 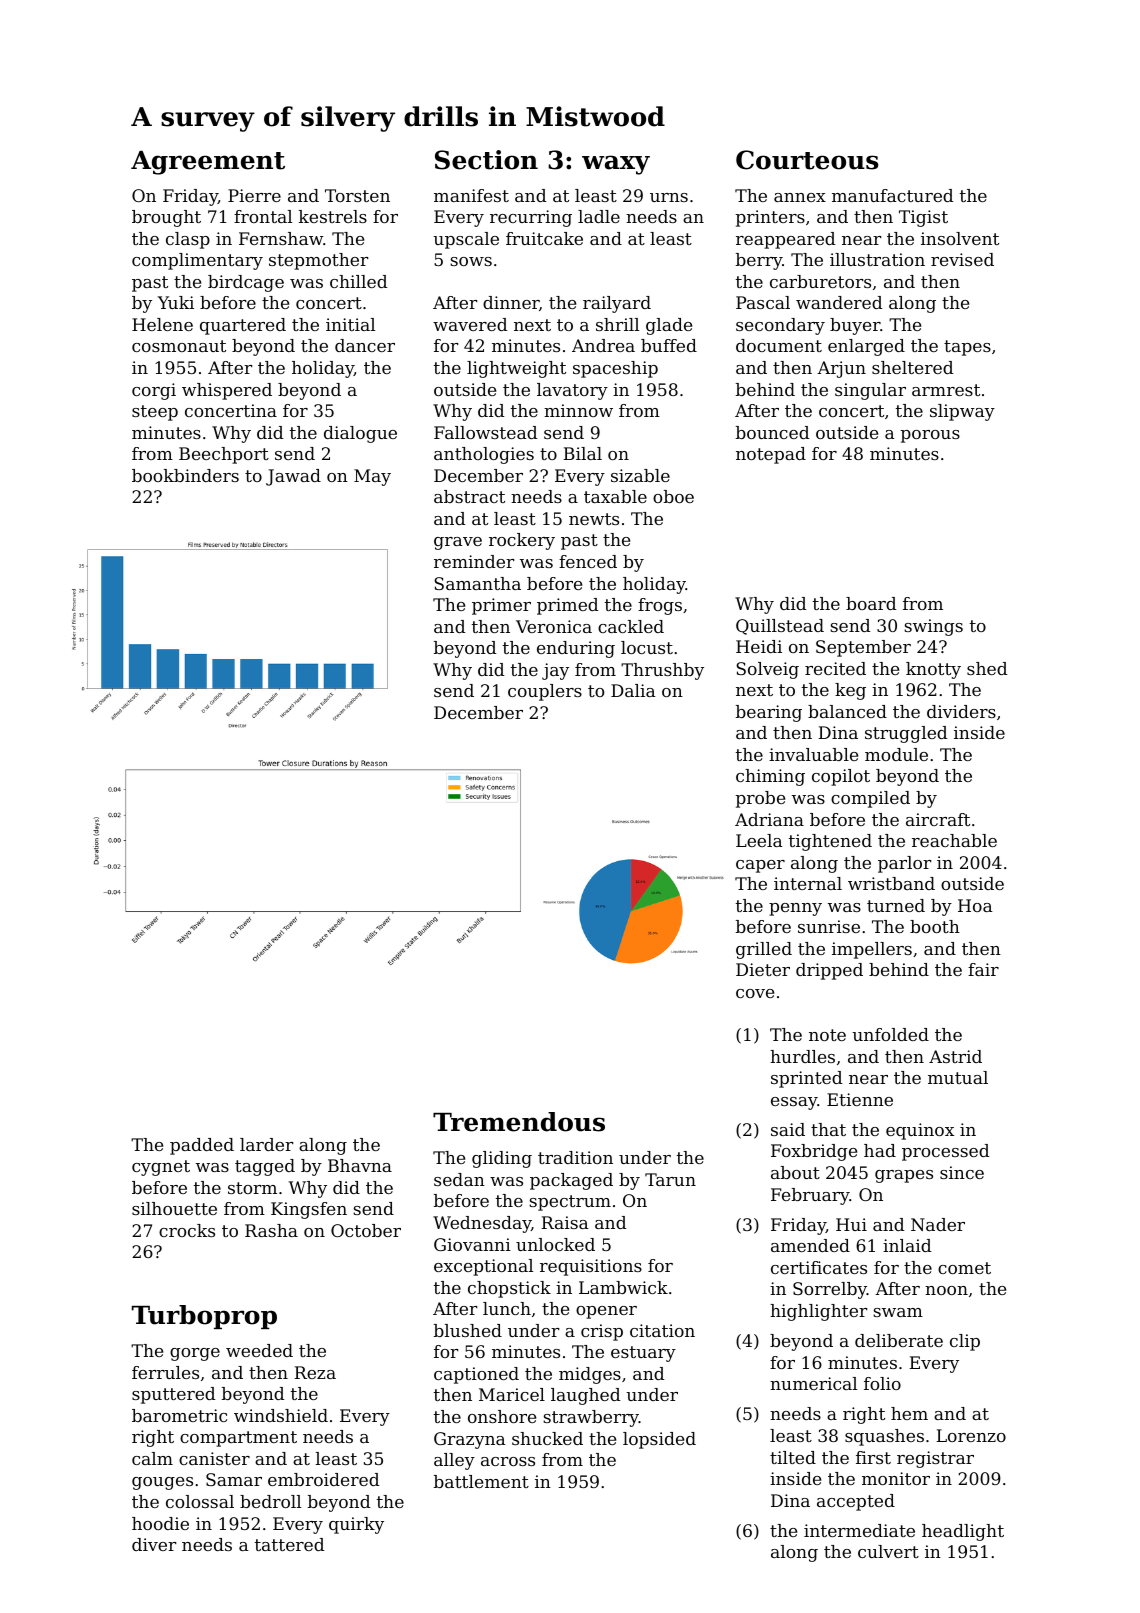 I want to click on sedan, so click(x=459, y=1179).
